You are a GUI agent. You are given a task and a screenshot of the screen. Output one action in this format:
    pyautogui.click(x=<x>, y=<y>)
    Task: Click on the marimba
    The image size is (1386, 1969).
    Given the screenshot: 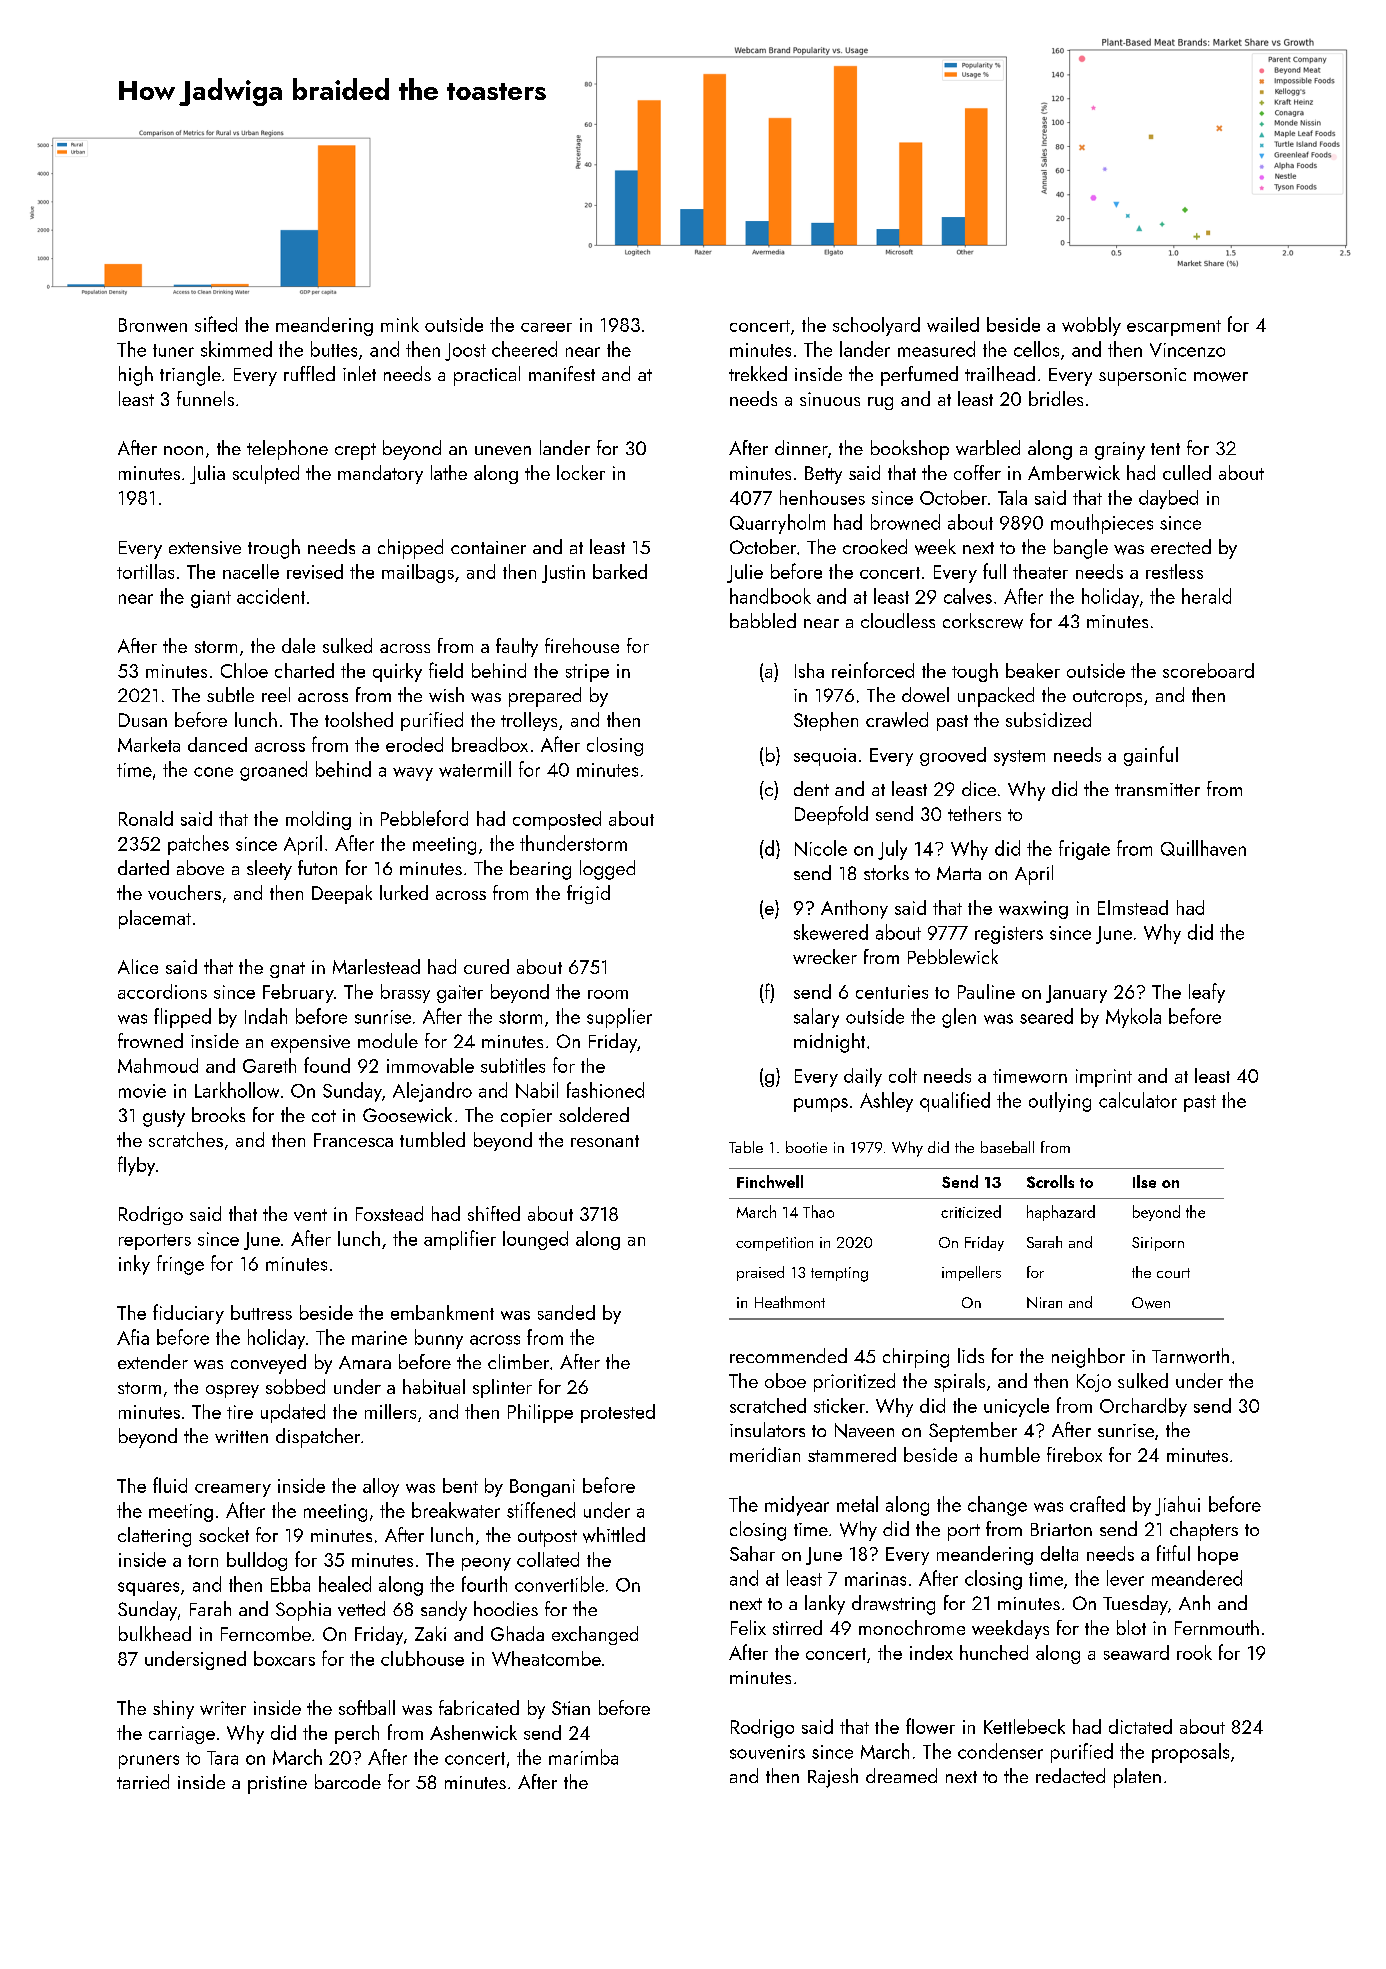 What is the action you would take?
    pyautogui.click(x=583, y=1757)
